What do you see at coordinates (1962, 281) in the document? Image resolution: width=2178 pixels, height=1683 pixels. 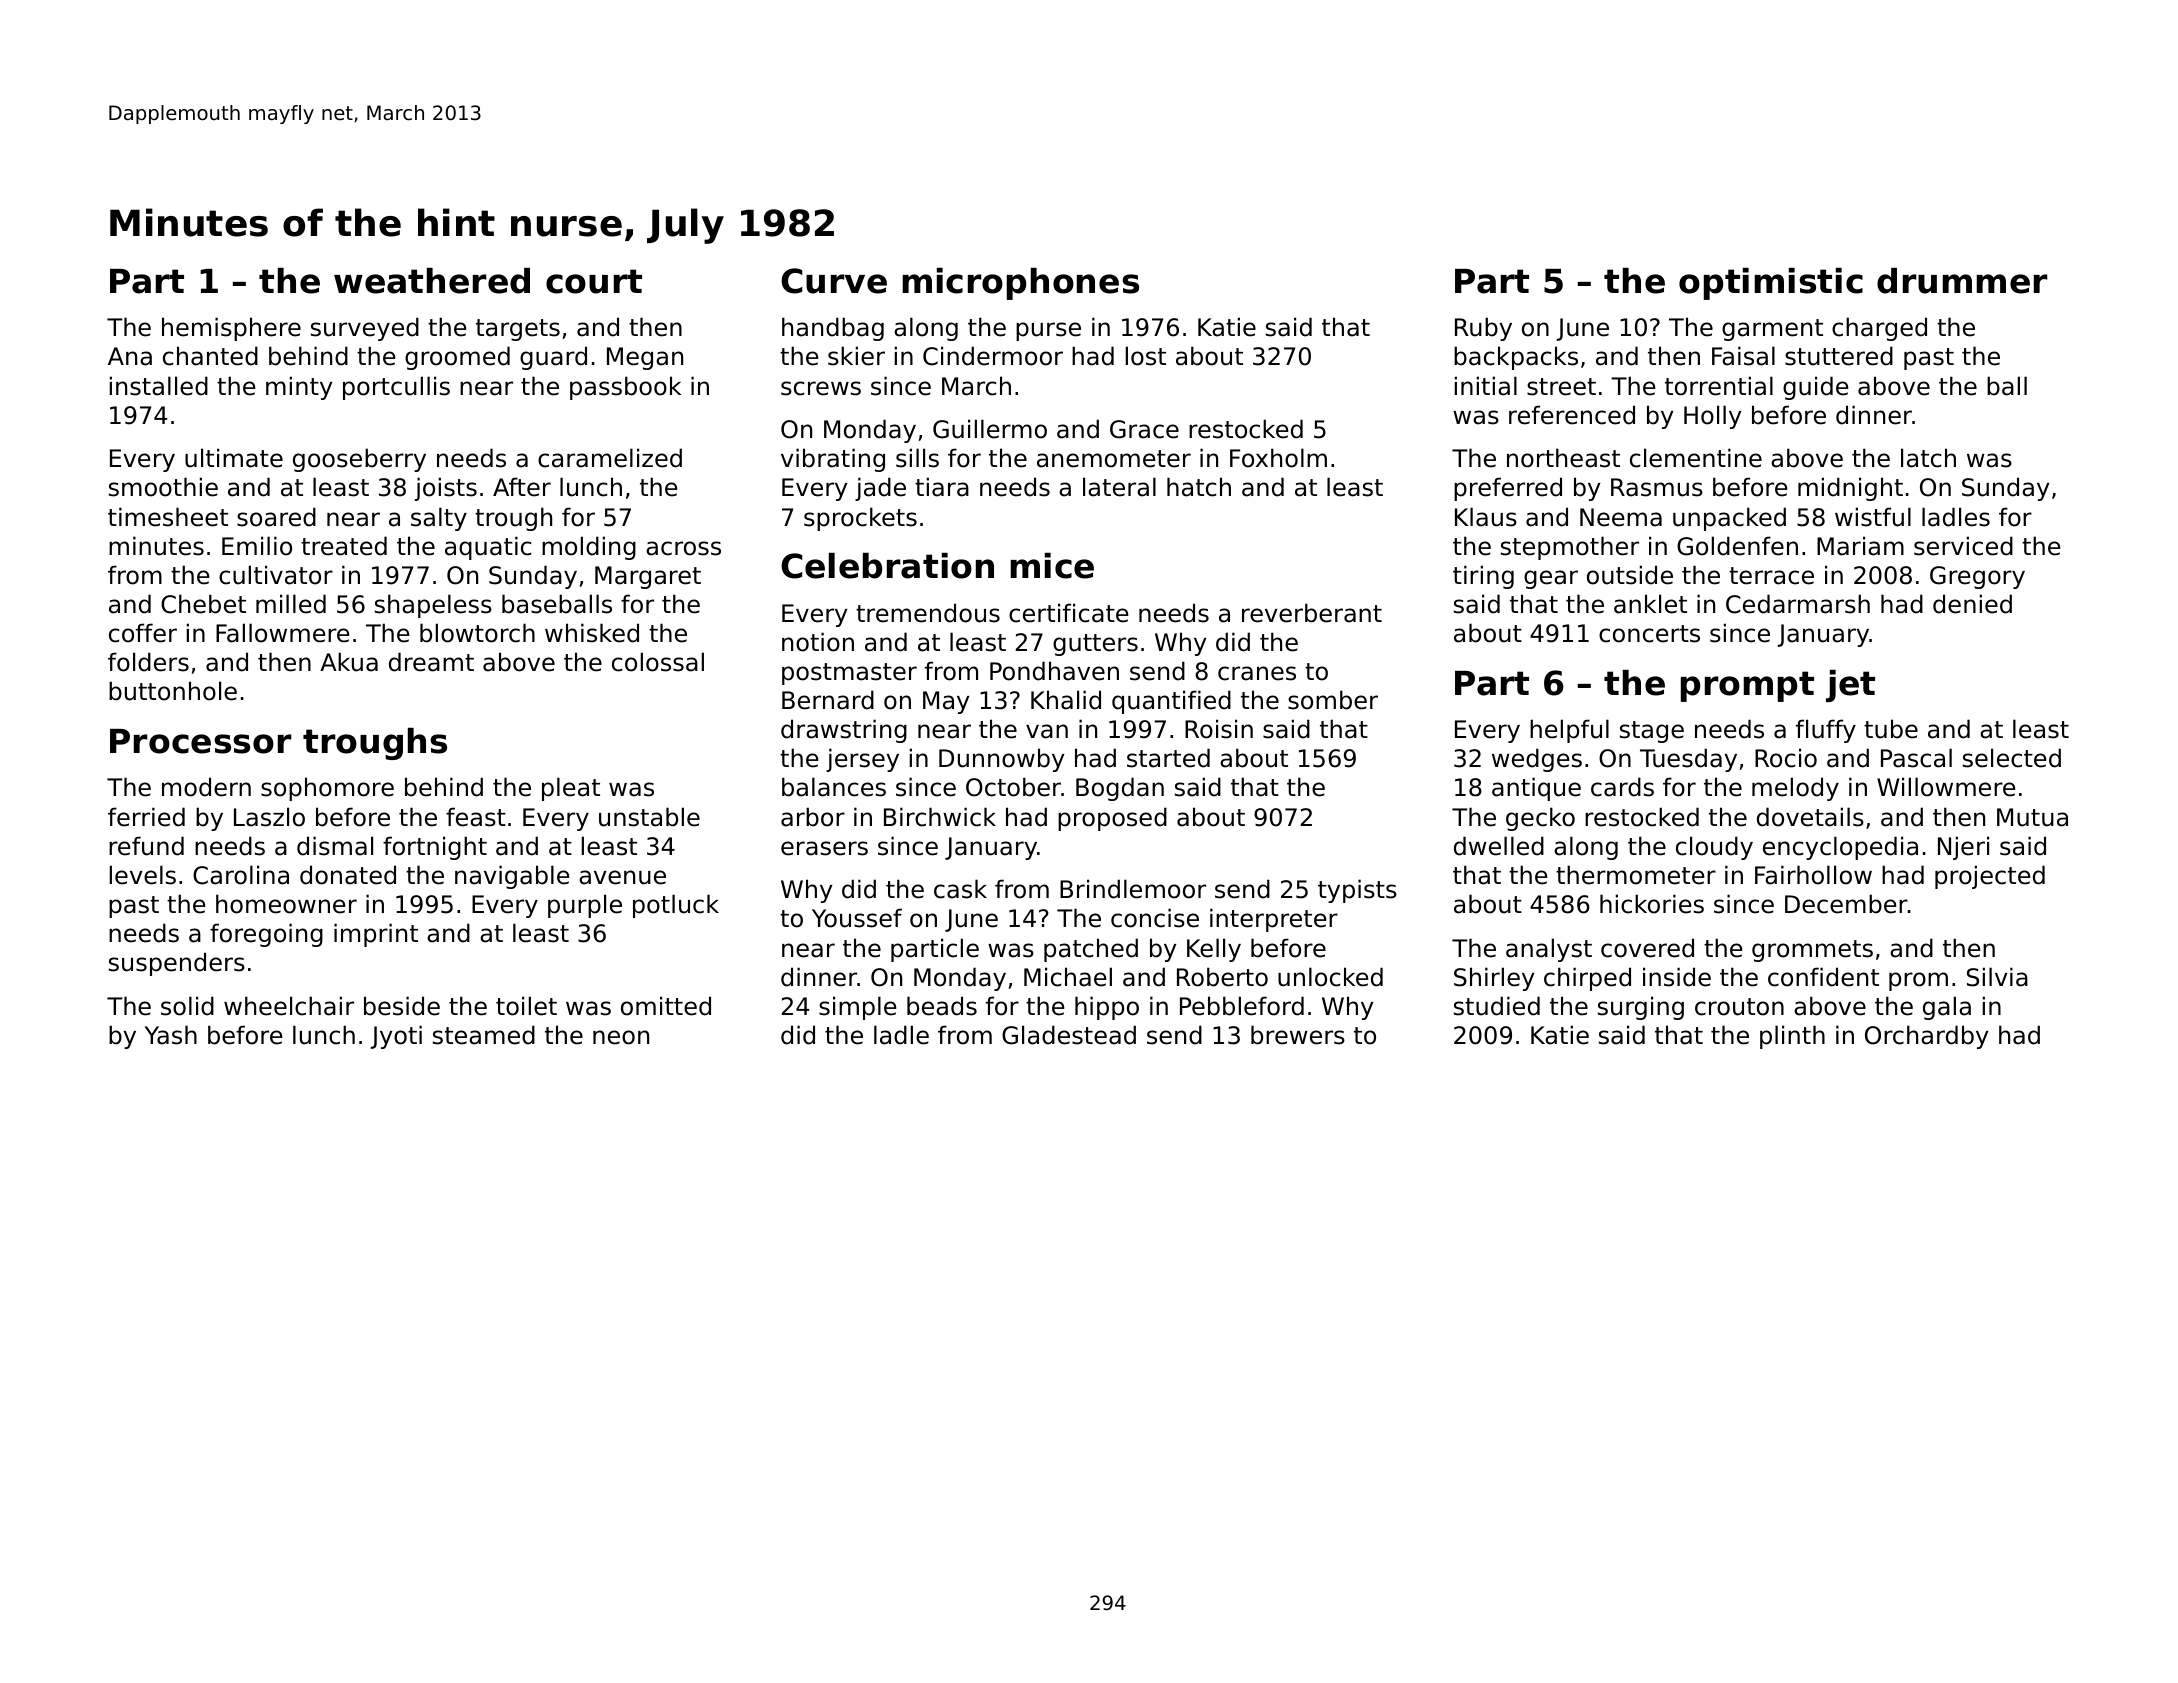 I see `drummer` at bounding box center [1962, 281].
